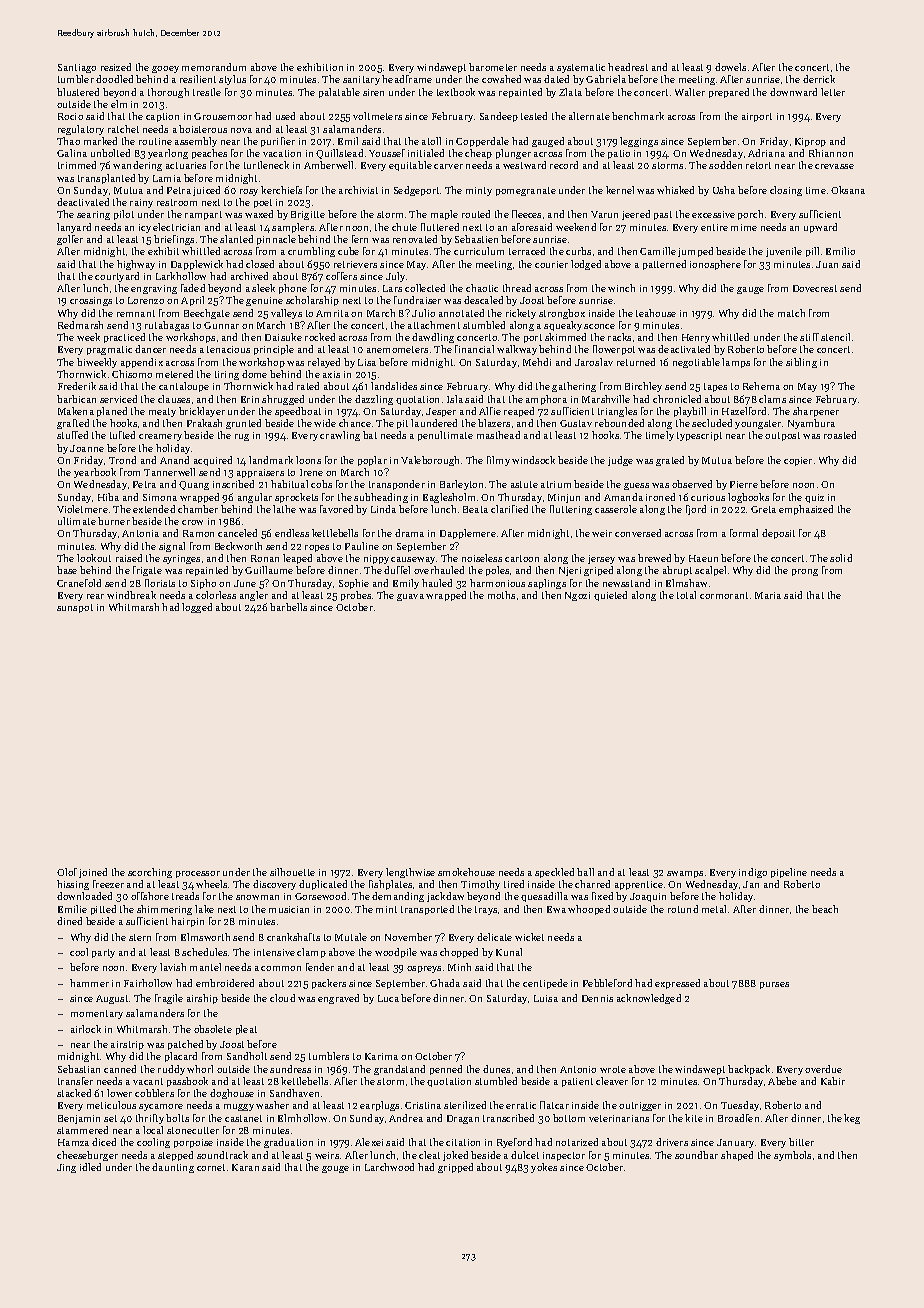 The image size is (924, 1308). What do you see at coordinates (758, 165) in the screenshot?
I see `retort` at bounding box center [758, 165].
